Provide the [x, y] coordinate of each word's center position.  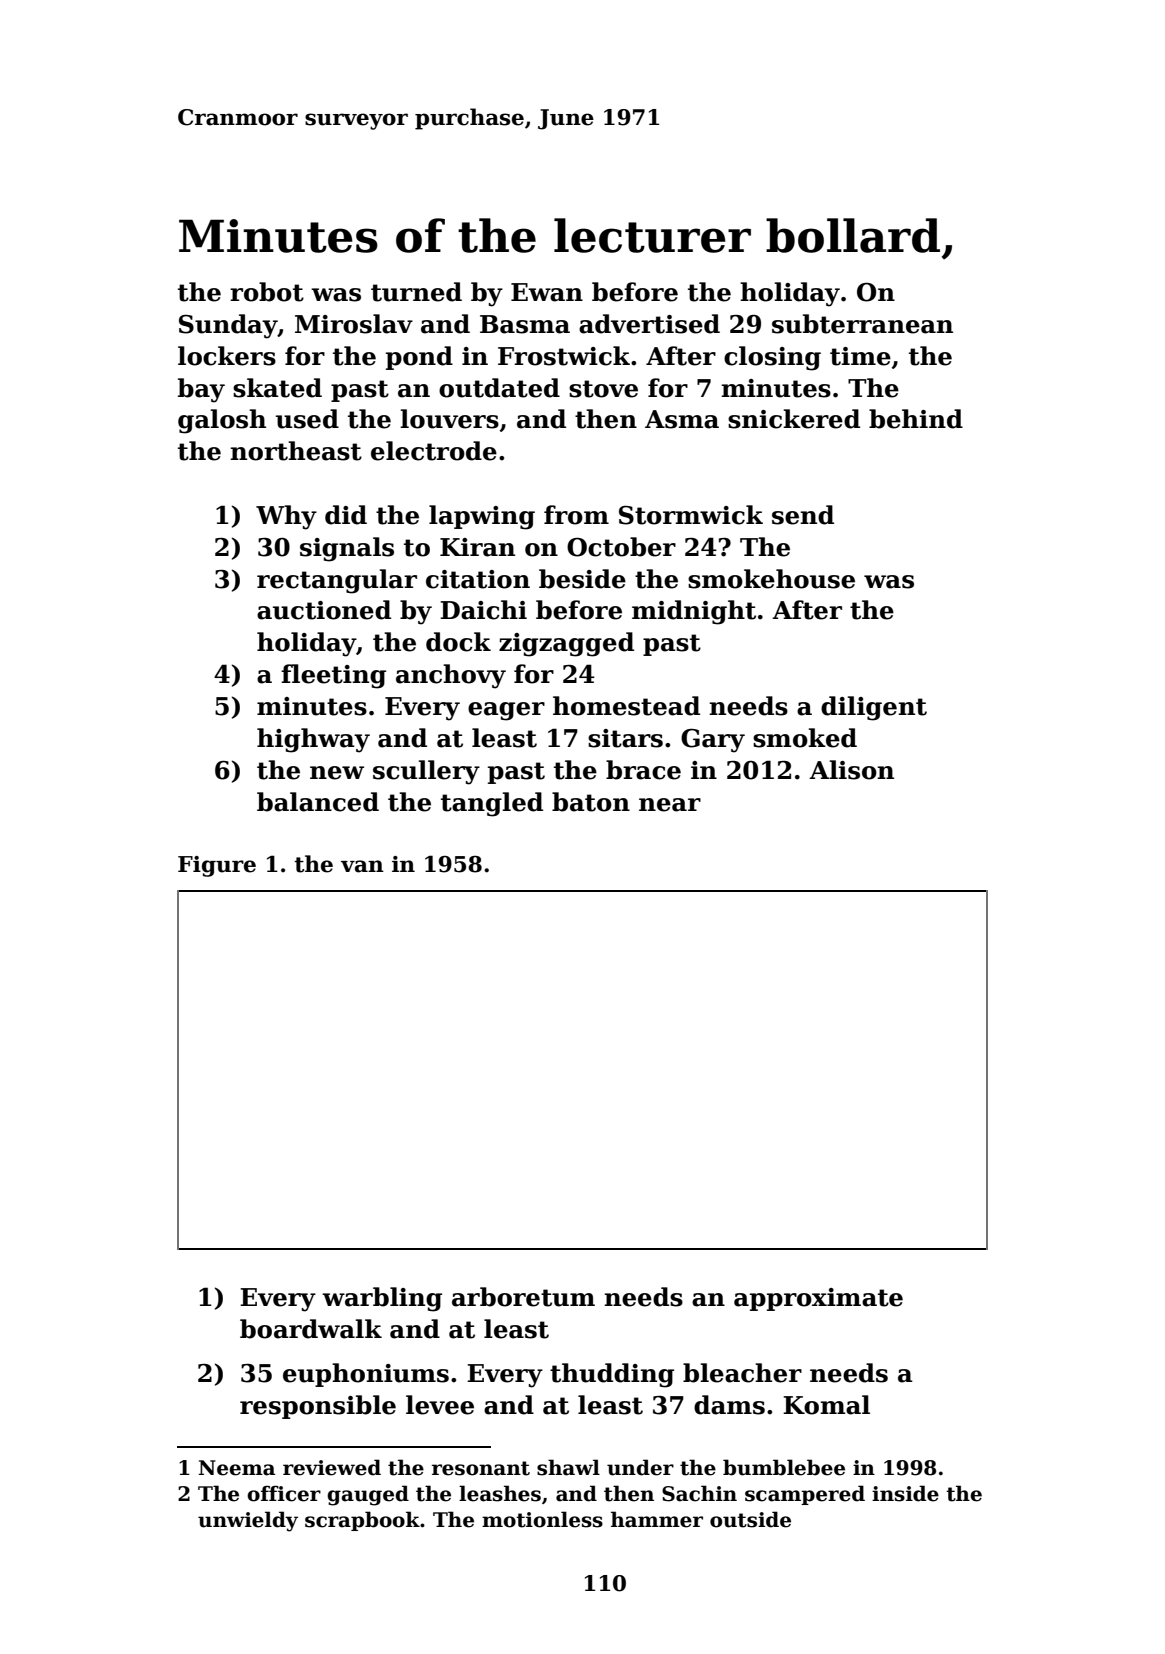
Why [286, 517]
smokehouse [771, 579]
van [362, 866]
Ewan [547, 292]
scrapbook [362, 1521]
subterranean [862, 324]
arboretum [523, 1297]
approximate [818, 1299]
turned [416, 292]
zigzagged [566, 644]
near [670, 805]
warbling [382, 1299]
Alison [851, 770]
